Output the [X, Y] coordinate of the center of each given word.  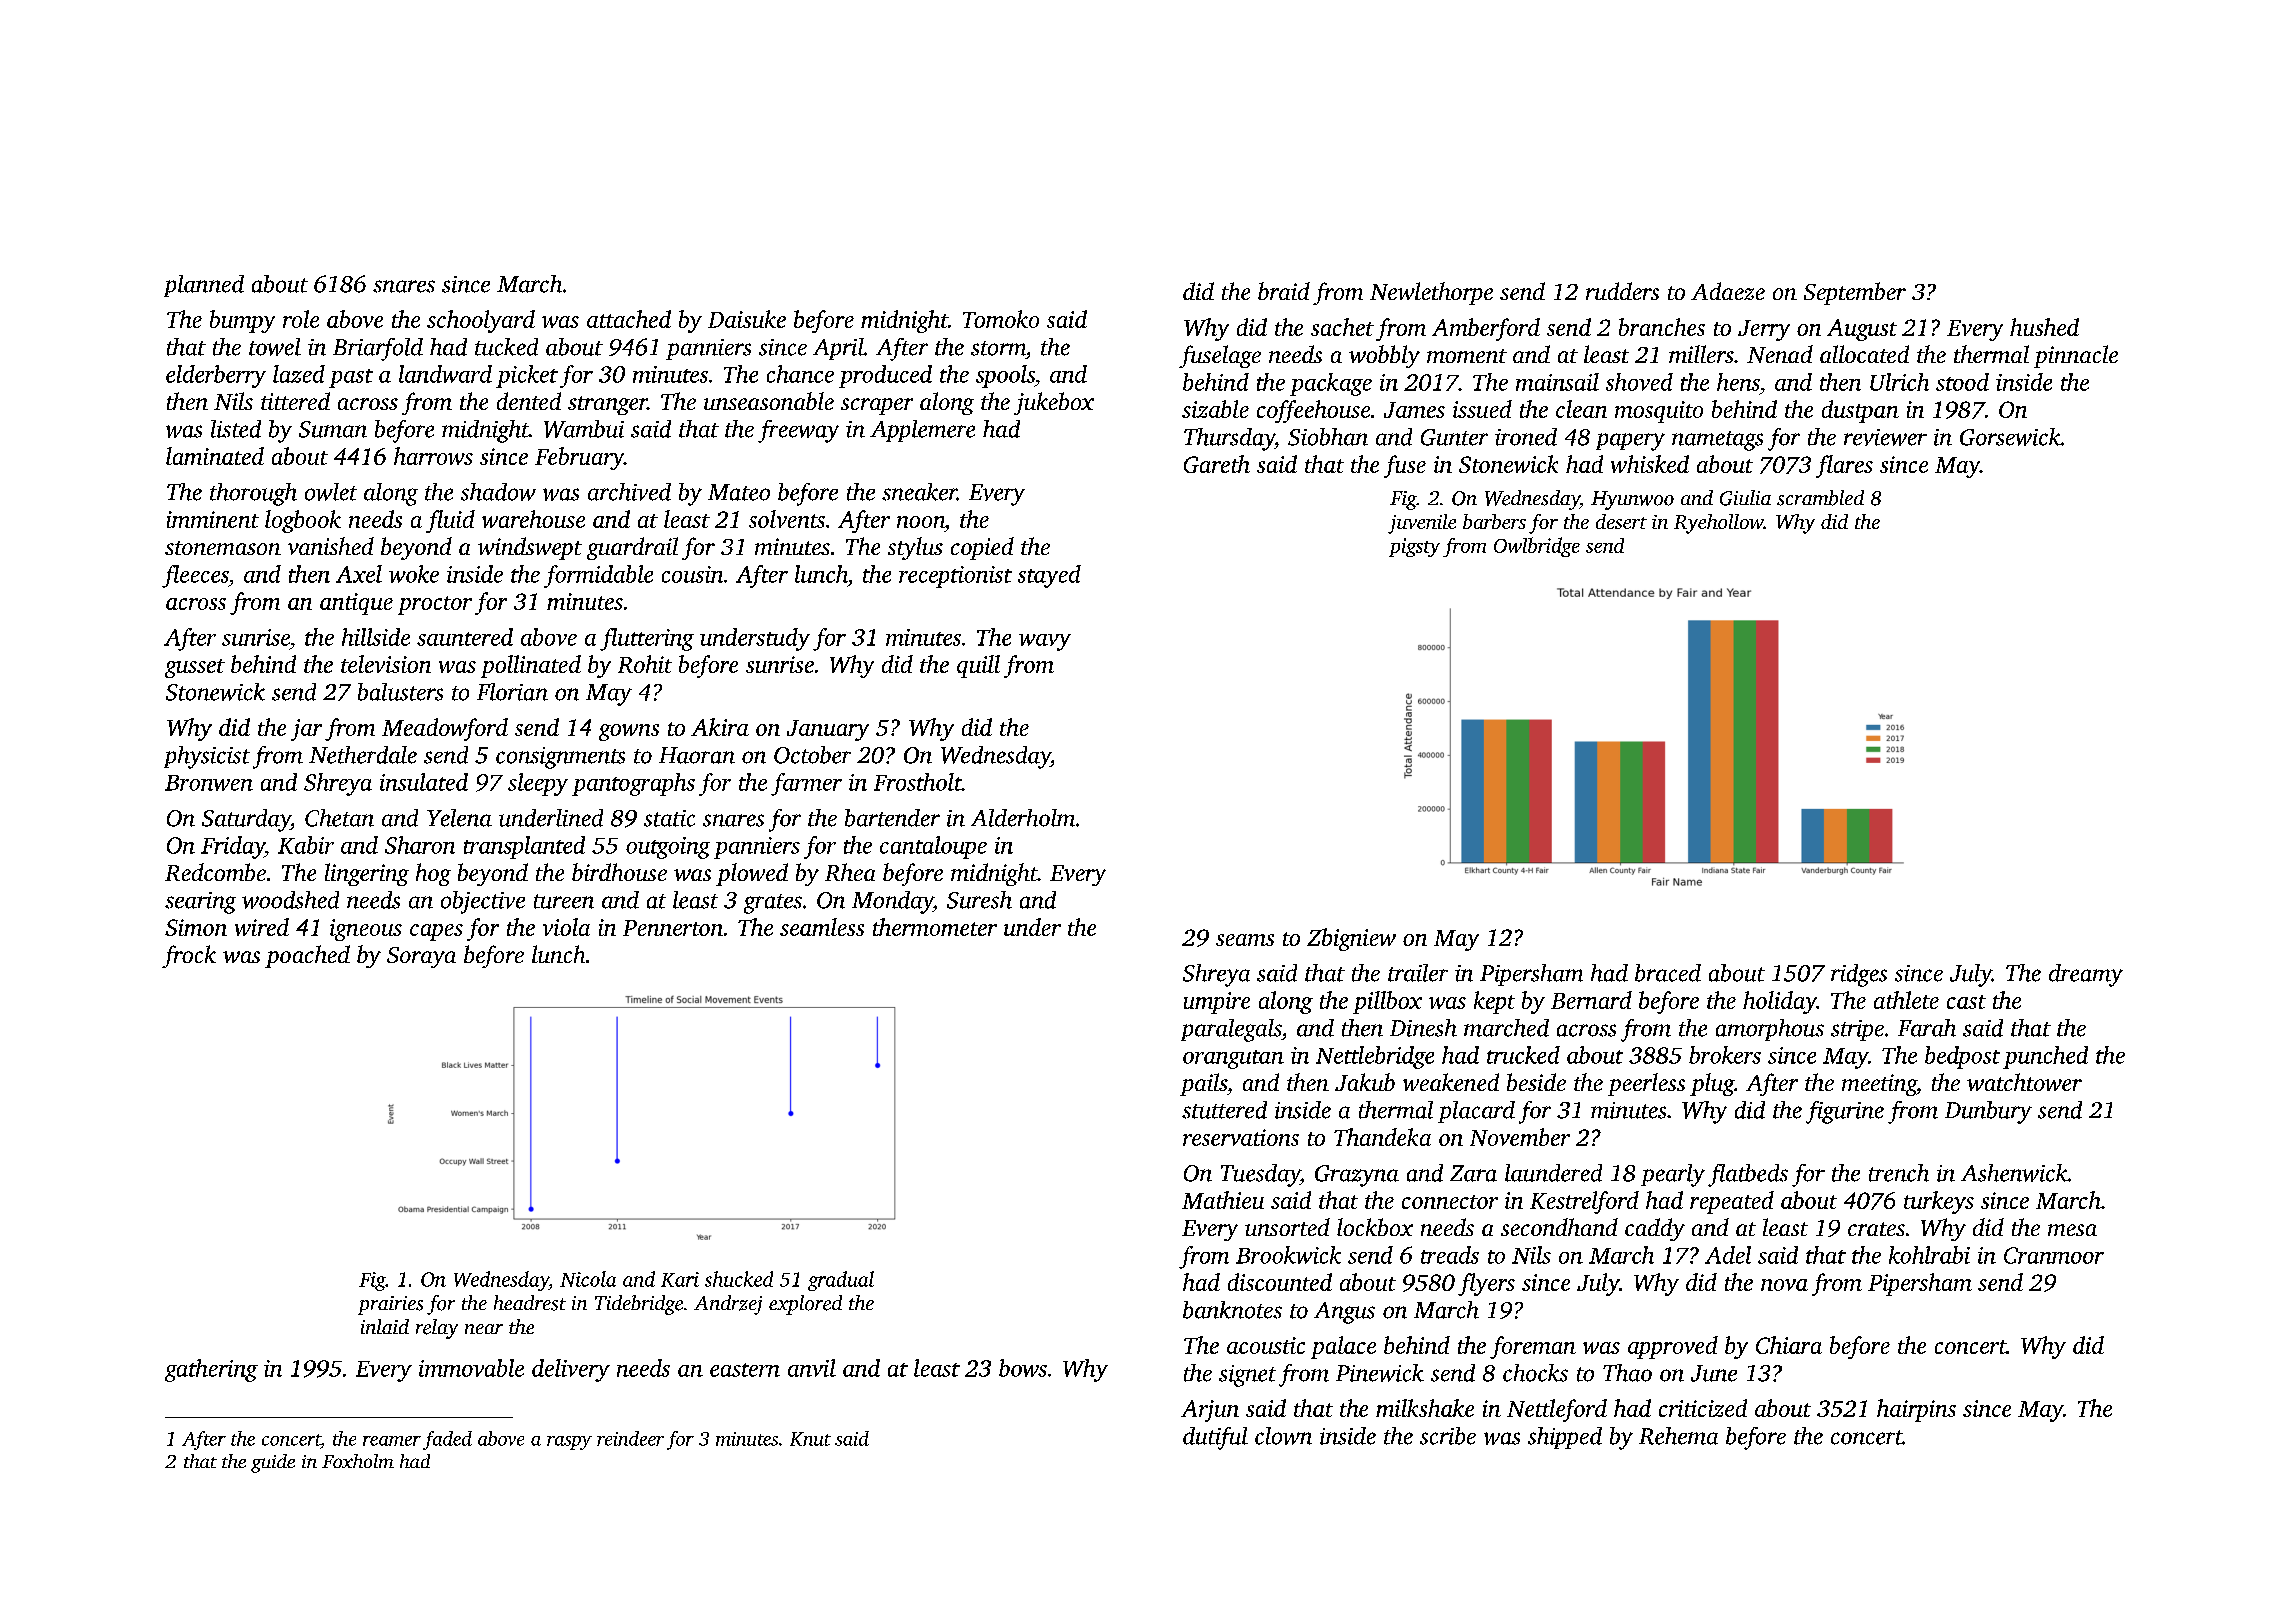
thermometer [935, 927]
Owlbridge [1537, 547]
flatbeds [1748, 1175]
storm [998, 348]
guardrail [632, 548]
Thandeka [1382, 1137]
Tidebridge [639, 1305]
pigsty [1414, 547]
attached [629, 319]
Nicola [588, 1279]
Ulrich [1899, 382]
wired [262, 927]
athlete [1906, 1000]
